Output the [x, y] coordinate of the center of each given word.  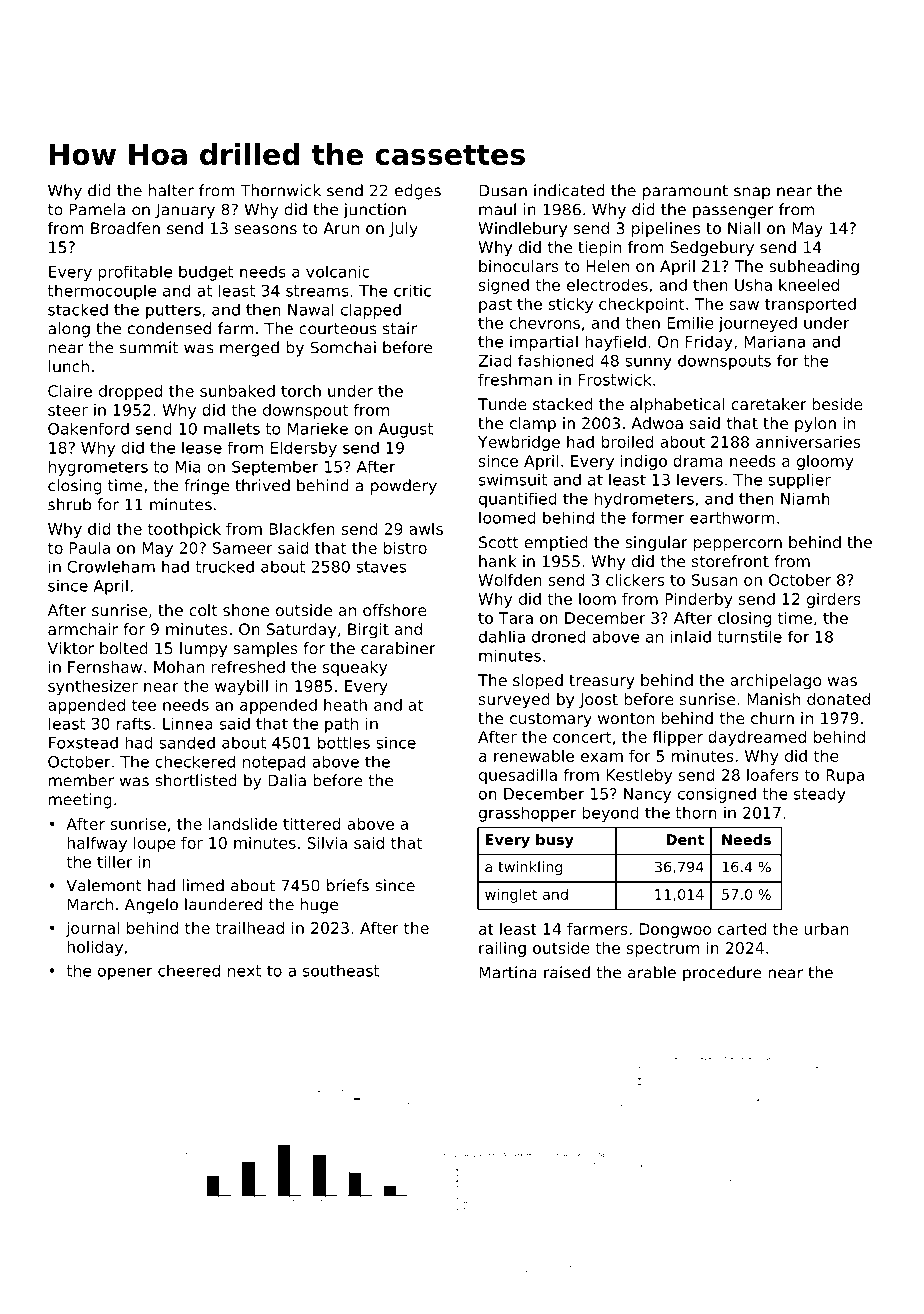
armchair [83, 629]
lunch [69, 366]
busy [555, 841]
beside [837, 404]
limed [203, 885]
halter [171, 190]
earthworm [732, 517]
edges [418, 192]
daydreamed [757, 738]
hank [498, 561]
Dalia [287, 780]
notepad [274, 763]
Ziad [495, 360]
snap [752, 193]
